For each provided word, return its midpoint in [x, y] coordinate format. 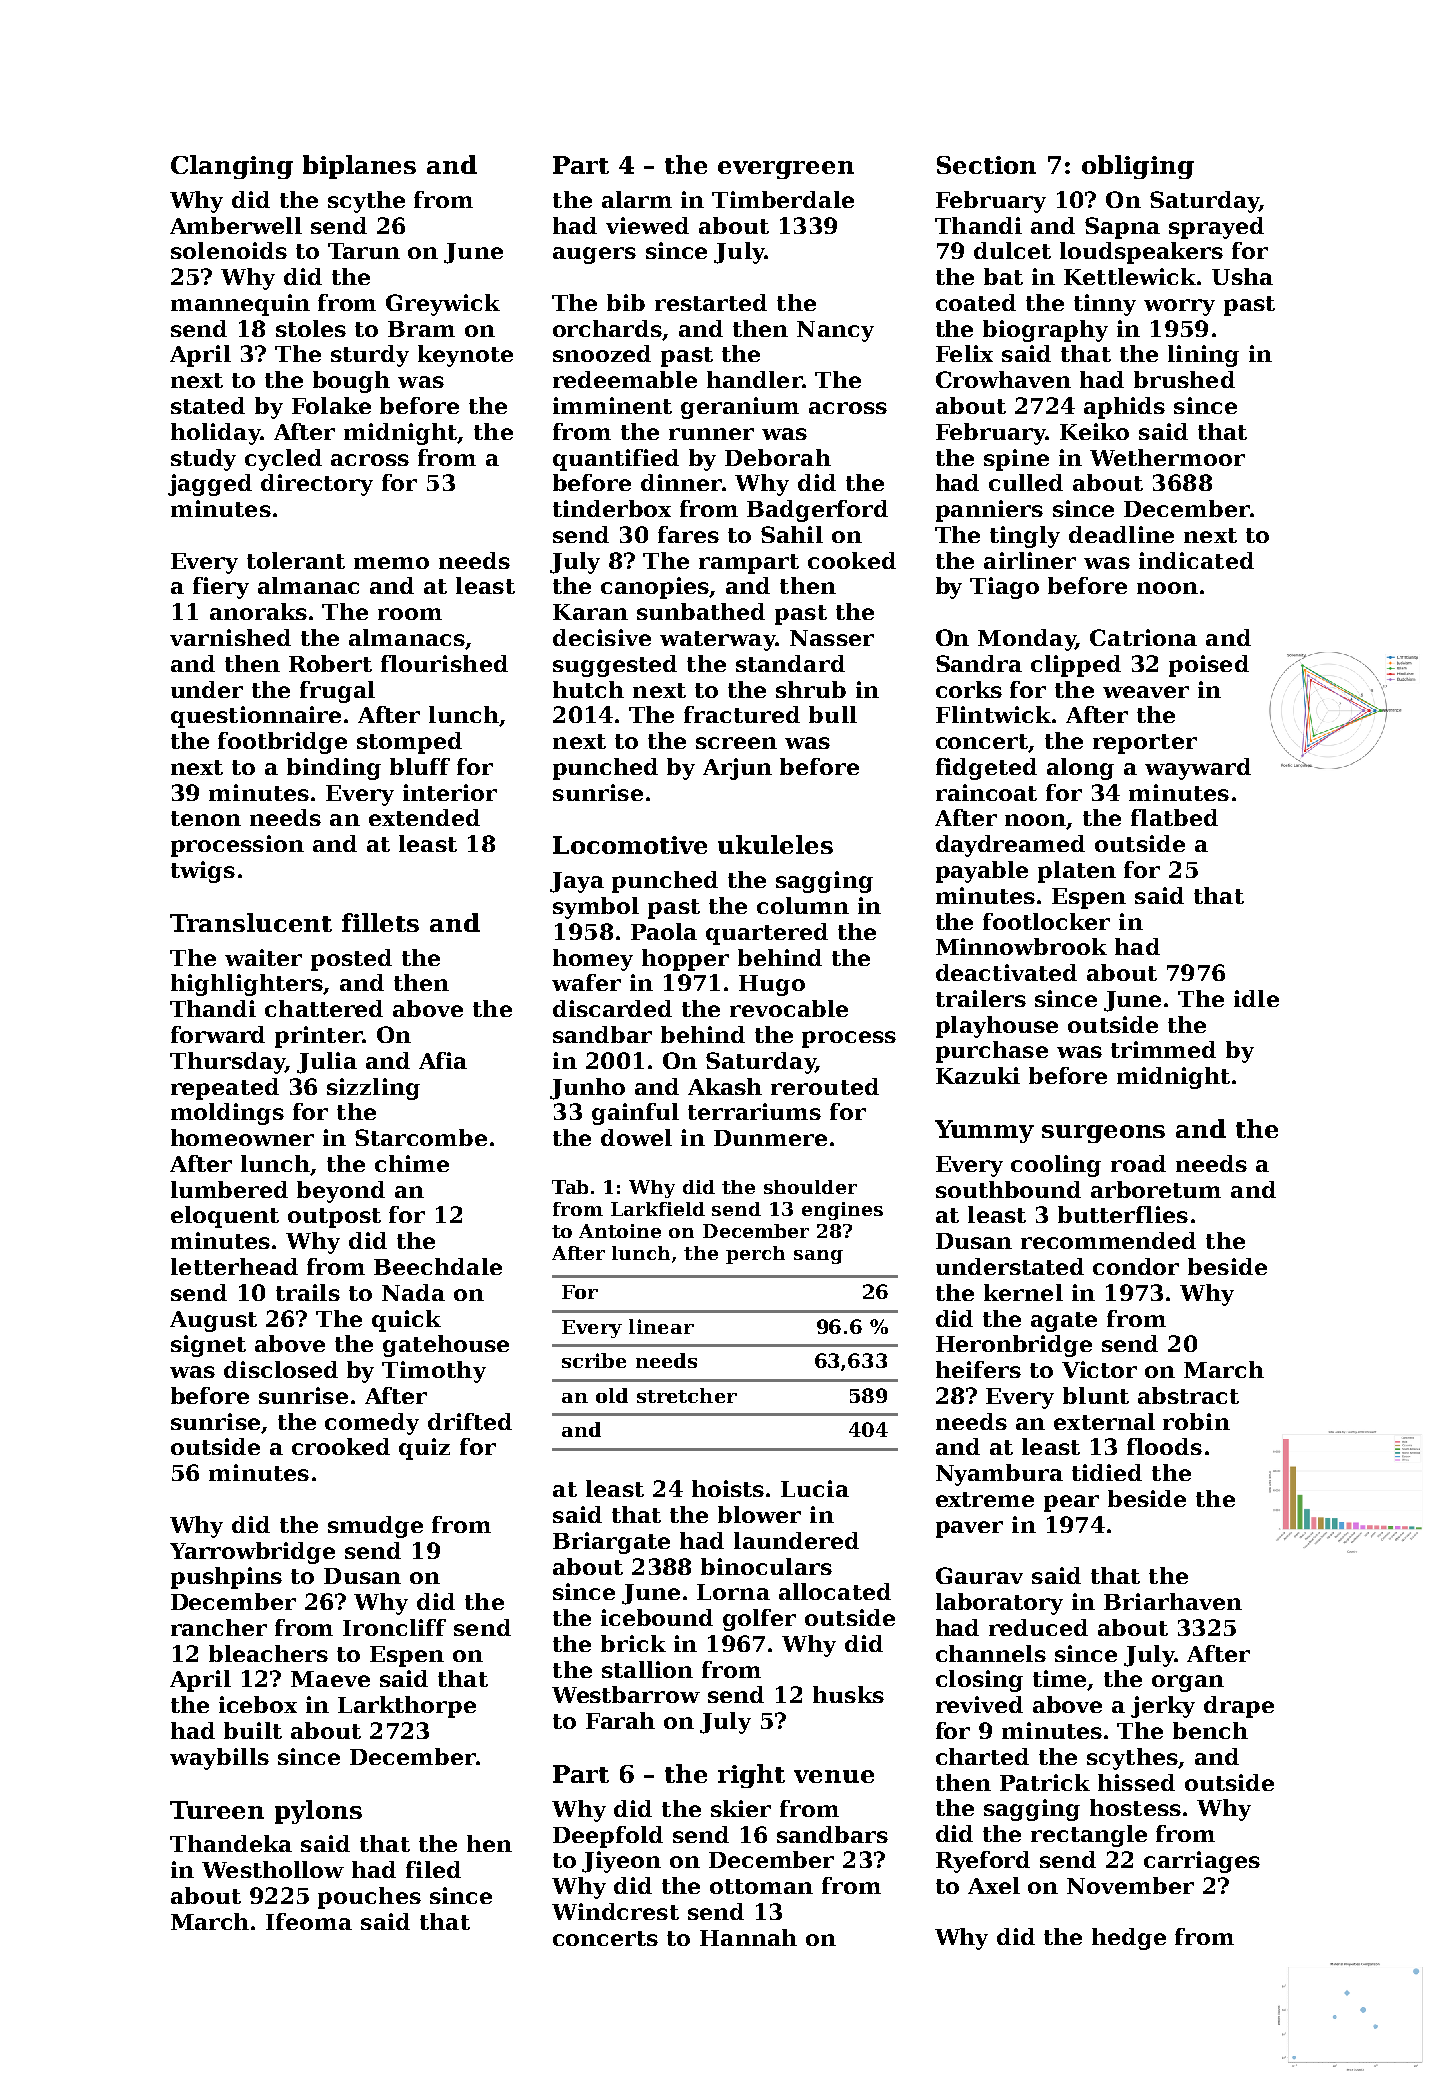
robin [1196, 1421]
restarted [711, 302]
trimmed [1163, 1049]
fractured [742, 714]
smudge [375, 1527]
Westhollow [273, 1869]
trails [308, 1292]
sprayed [1216, 228]
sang [818, 1257]
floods [1164, 1446]
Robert [330, 663]
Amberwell [236, 225]
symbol [596, 908]
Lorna [733, 1592]
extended [424, 817]
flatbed [1174, 817]
